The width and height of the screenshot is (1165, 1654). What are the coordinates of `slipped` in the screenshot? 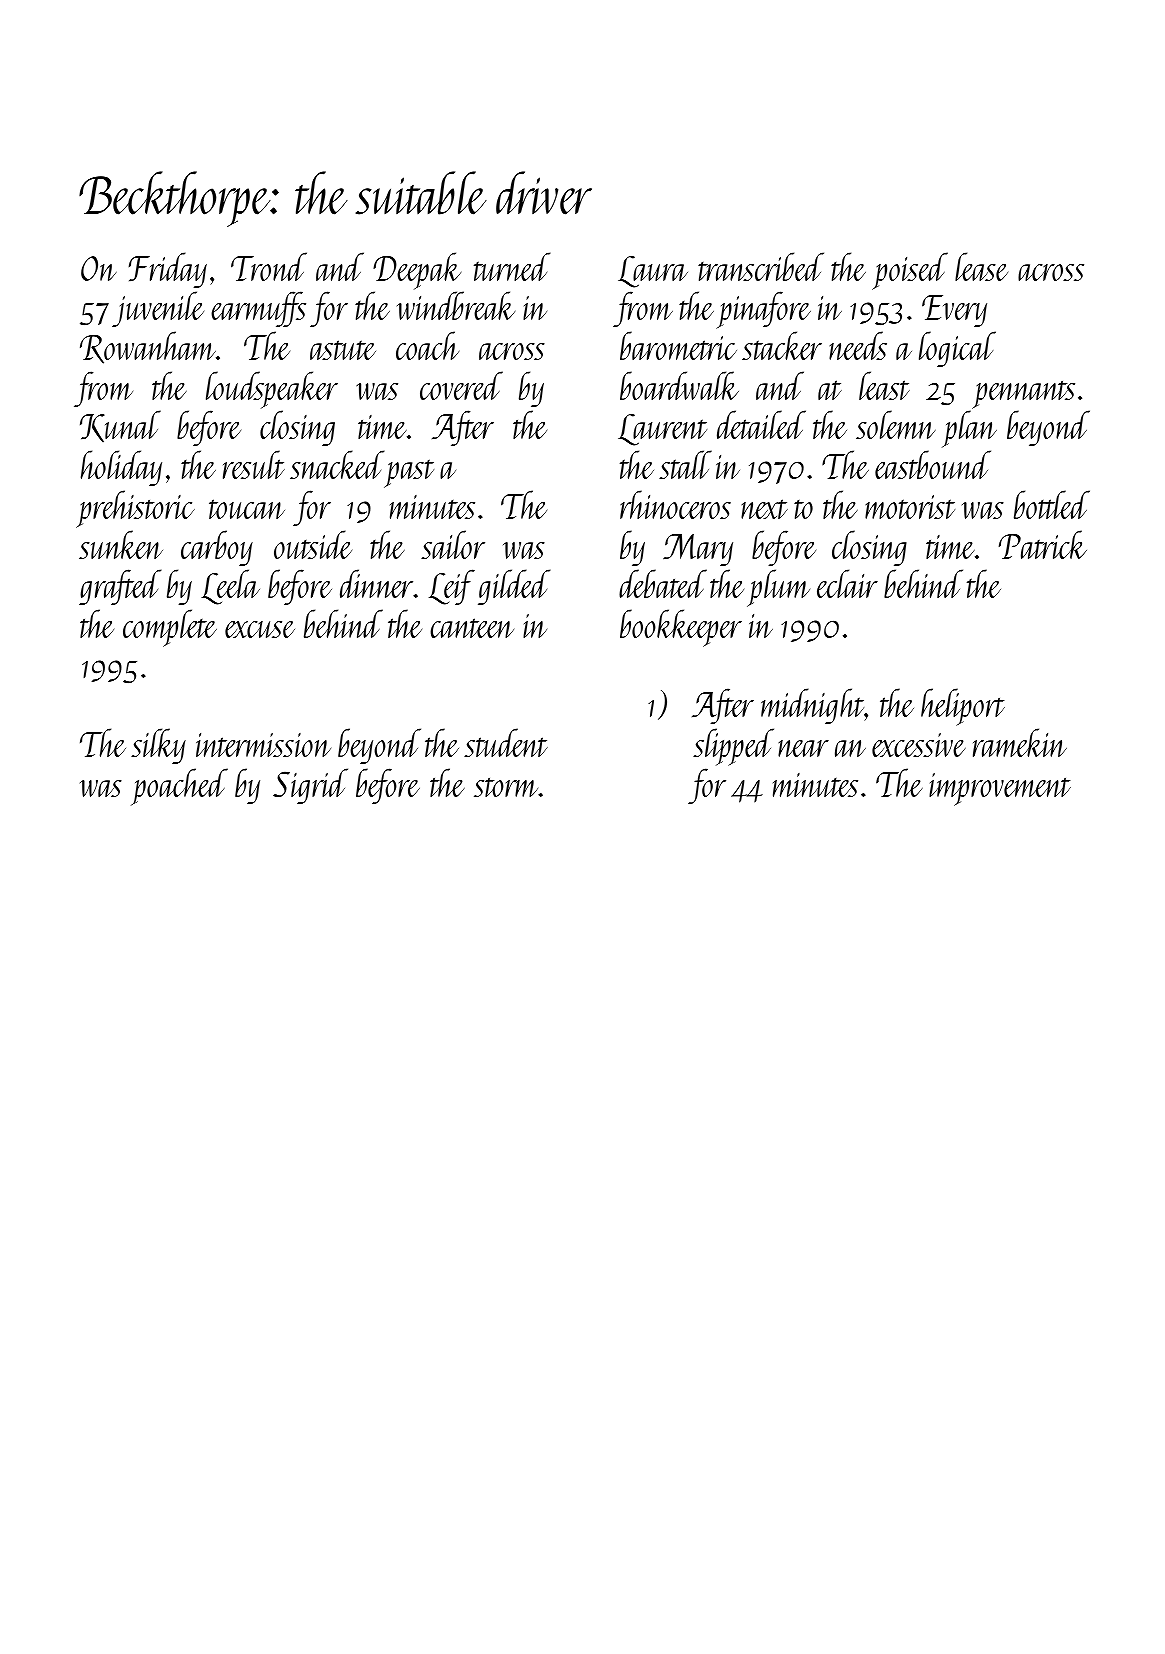 It's located at (733, 747).
